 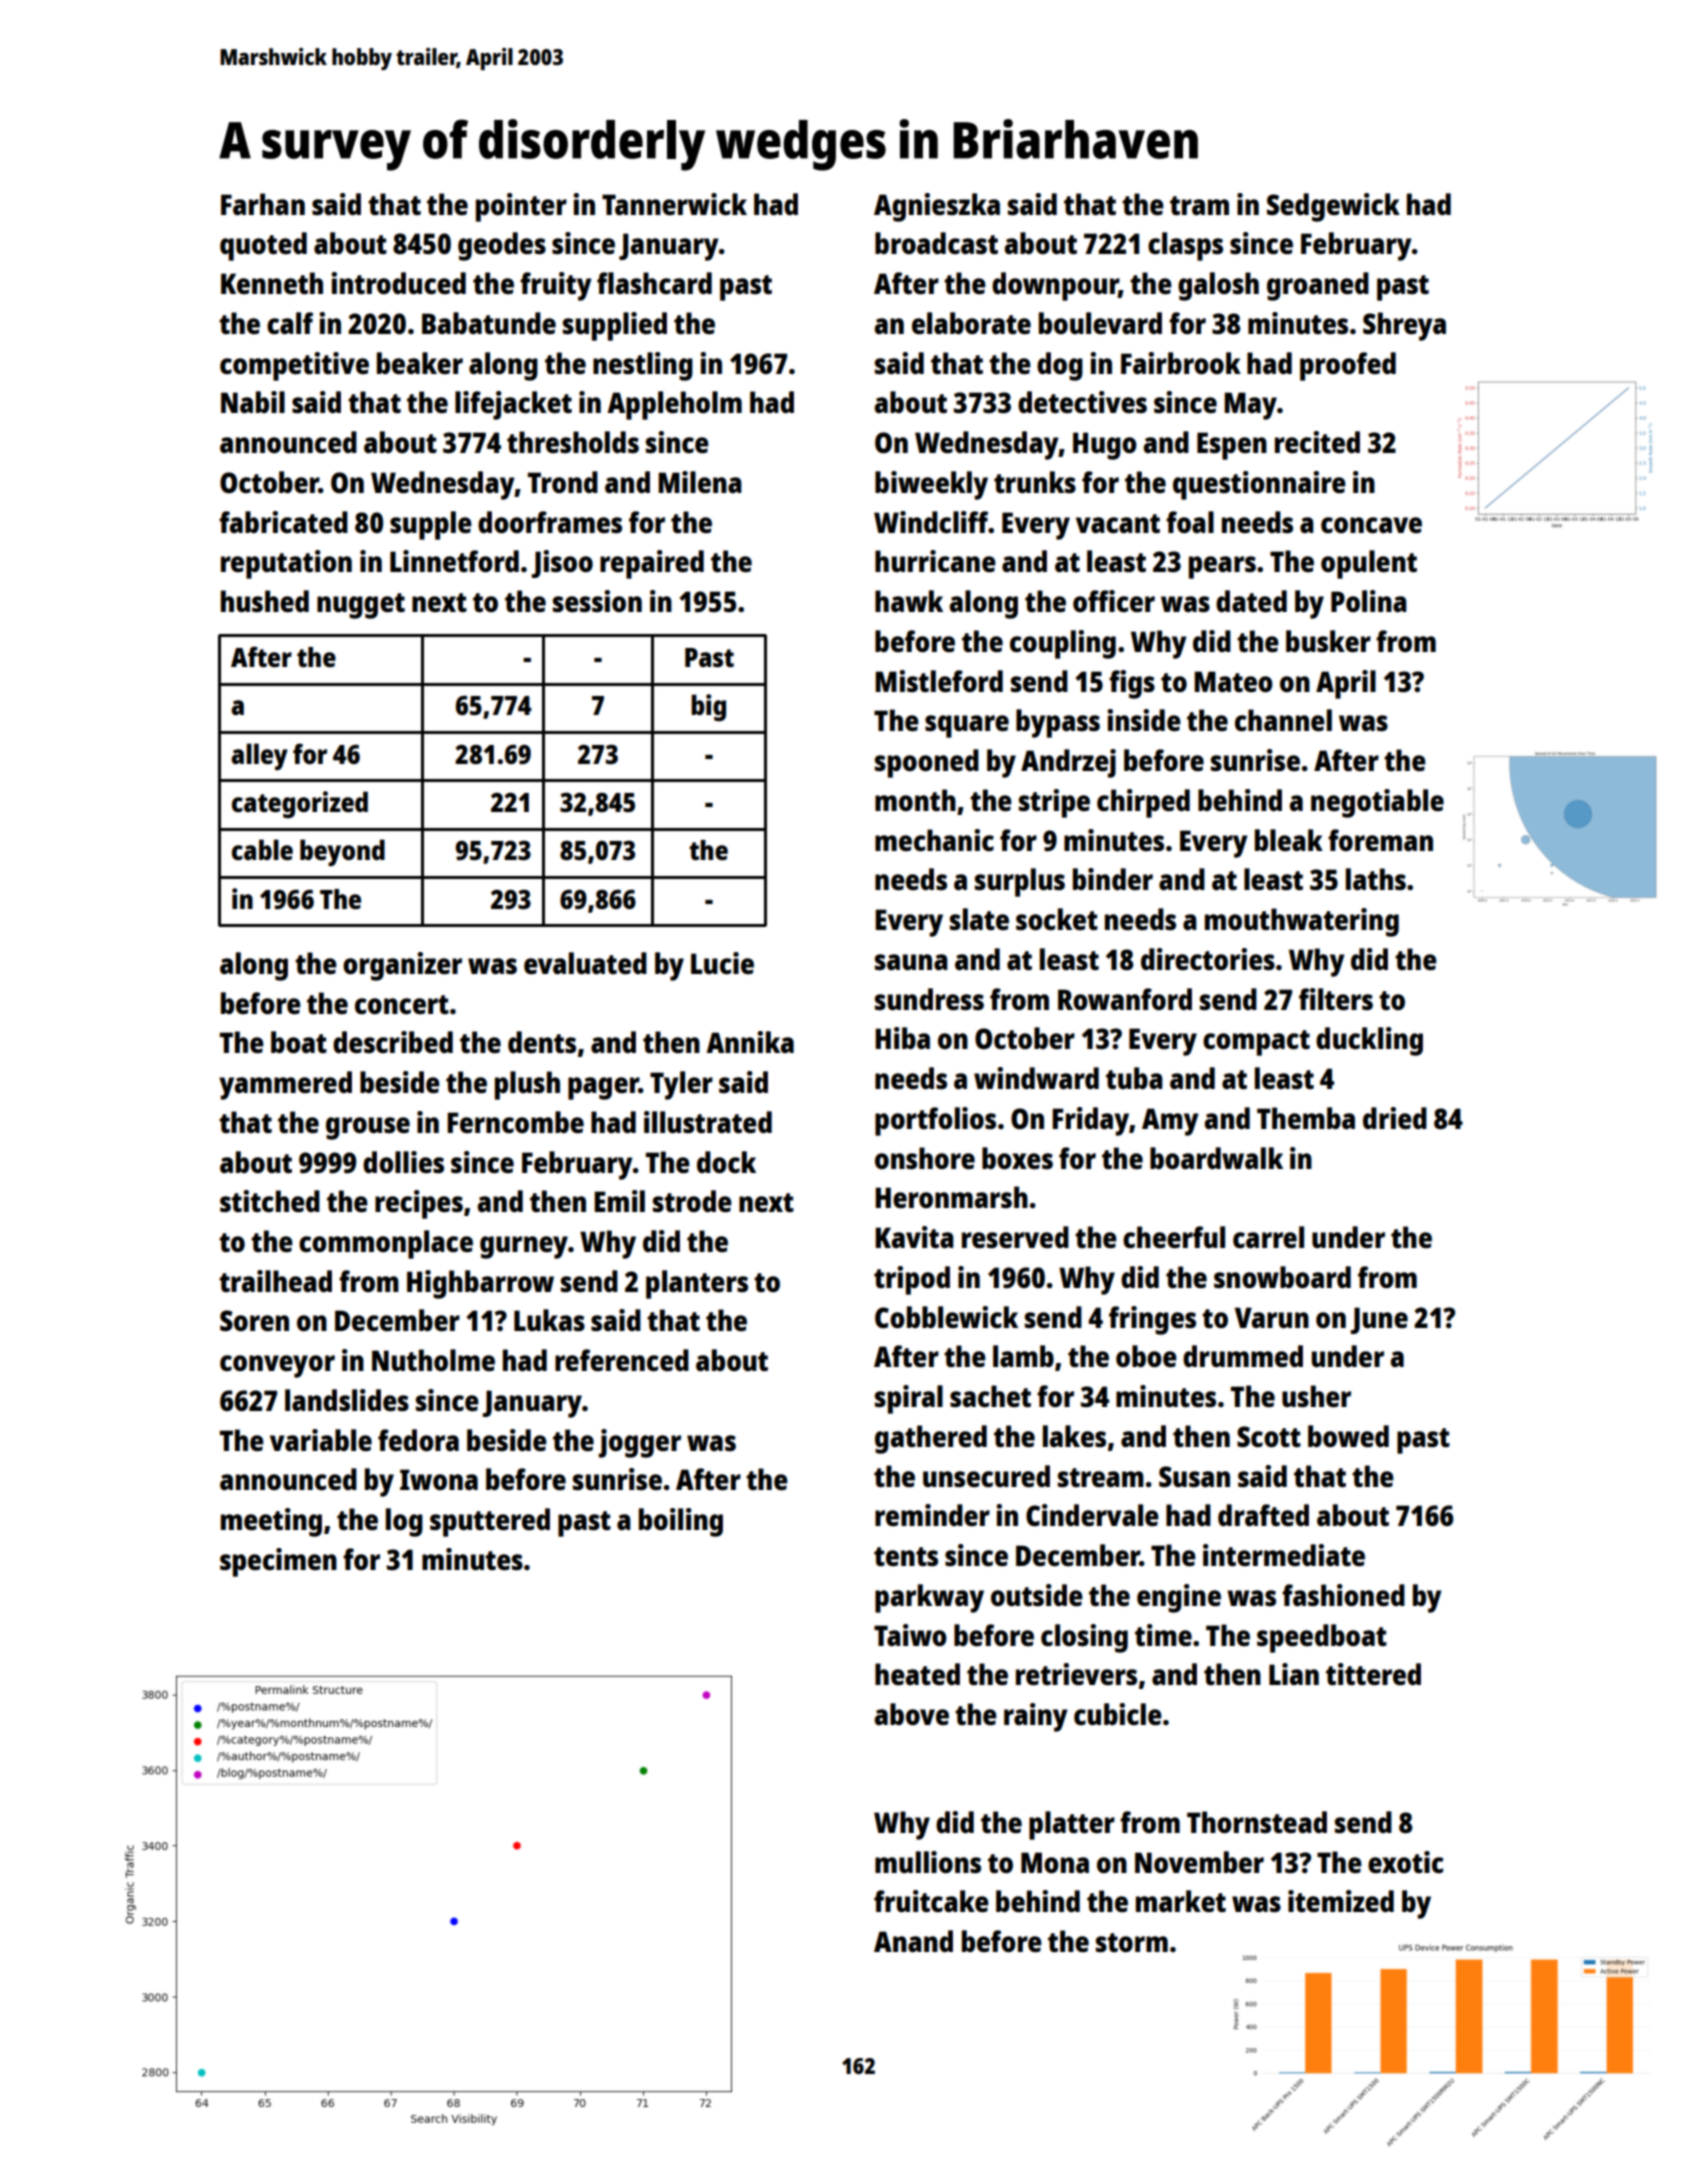 What do you see at coordinates (265, 601) in the page?
I see `hushed` at bounding box center [265, 601].
